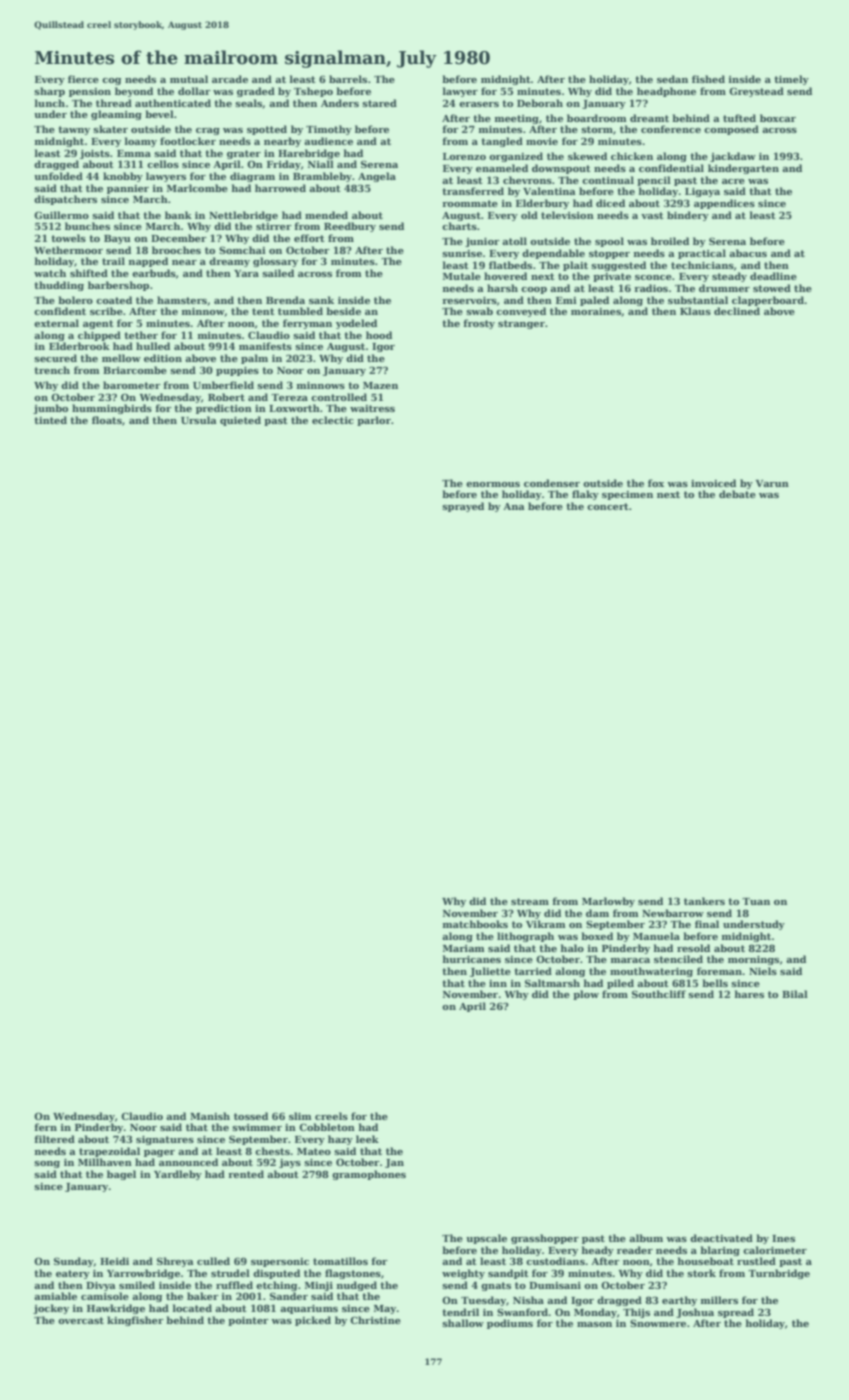 The width and height of the page is (849, 1400). What do you see at coordinates (114, 1261) in the page?
I see `Heidi` at bounding box center [114, 1261].
